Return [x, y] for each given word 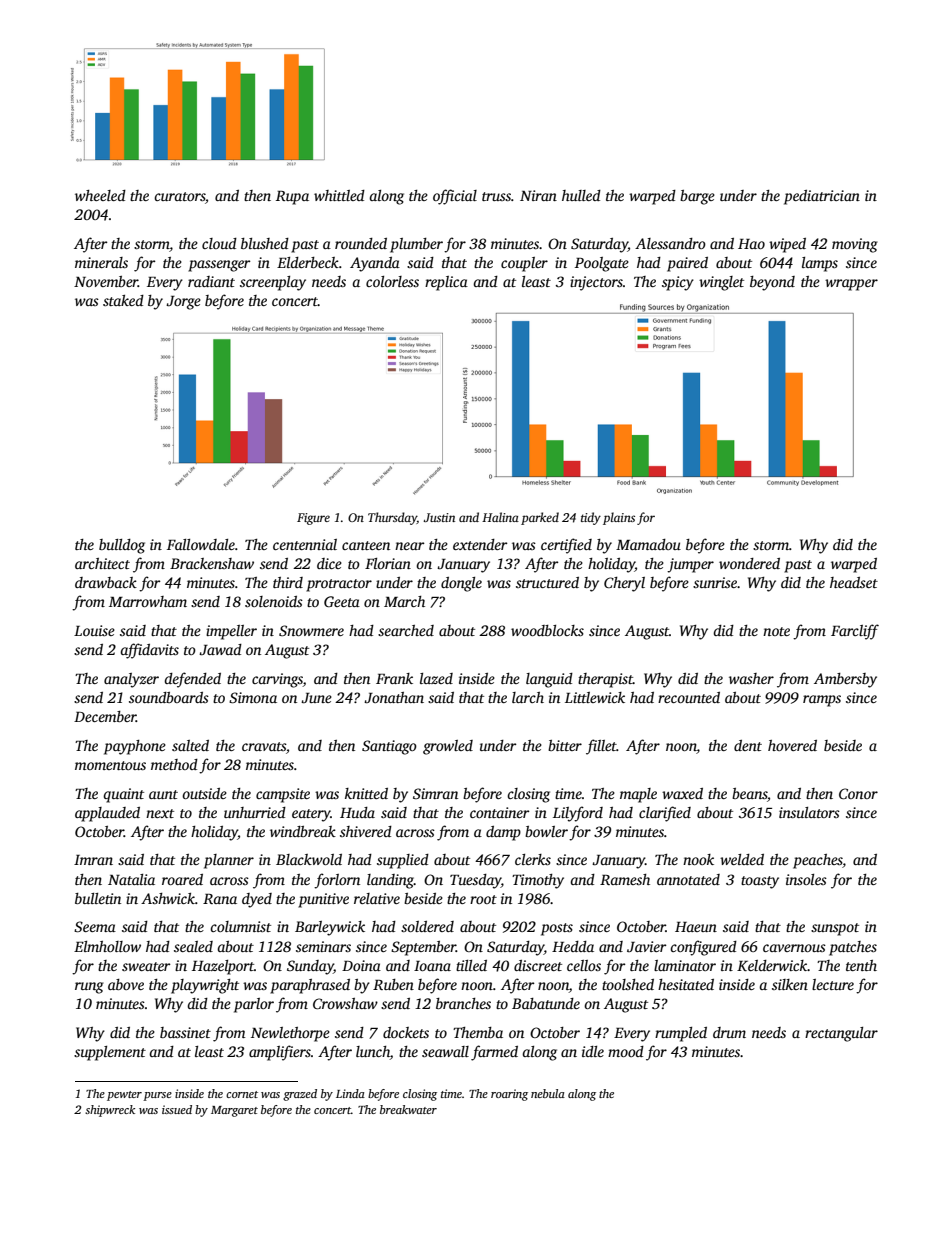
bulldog [122, 546]
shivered [366, 831]
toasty [760, 882]
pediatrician [822, 197]
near [410, 546]
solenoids [274, 601]
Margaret [234, 1111]
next [160, 813]
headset [854, 582]
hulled [581, 195]
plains [619, 518]
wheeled [100, 195]
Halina [500, 517]
